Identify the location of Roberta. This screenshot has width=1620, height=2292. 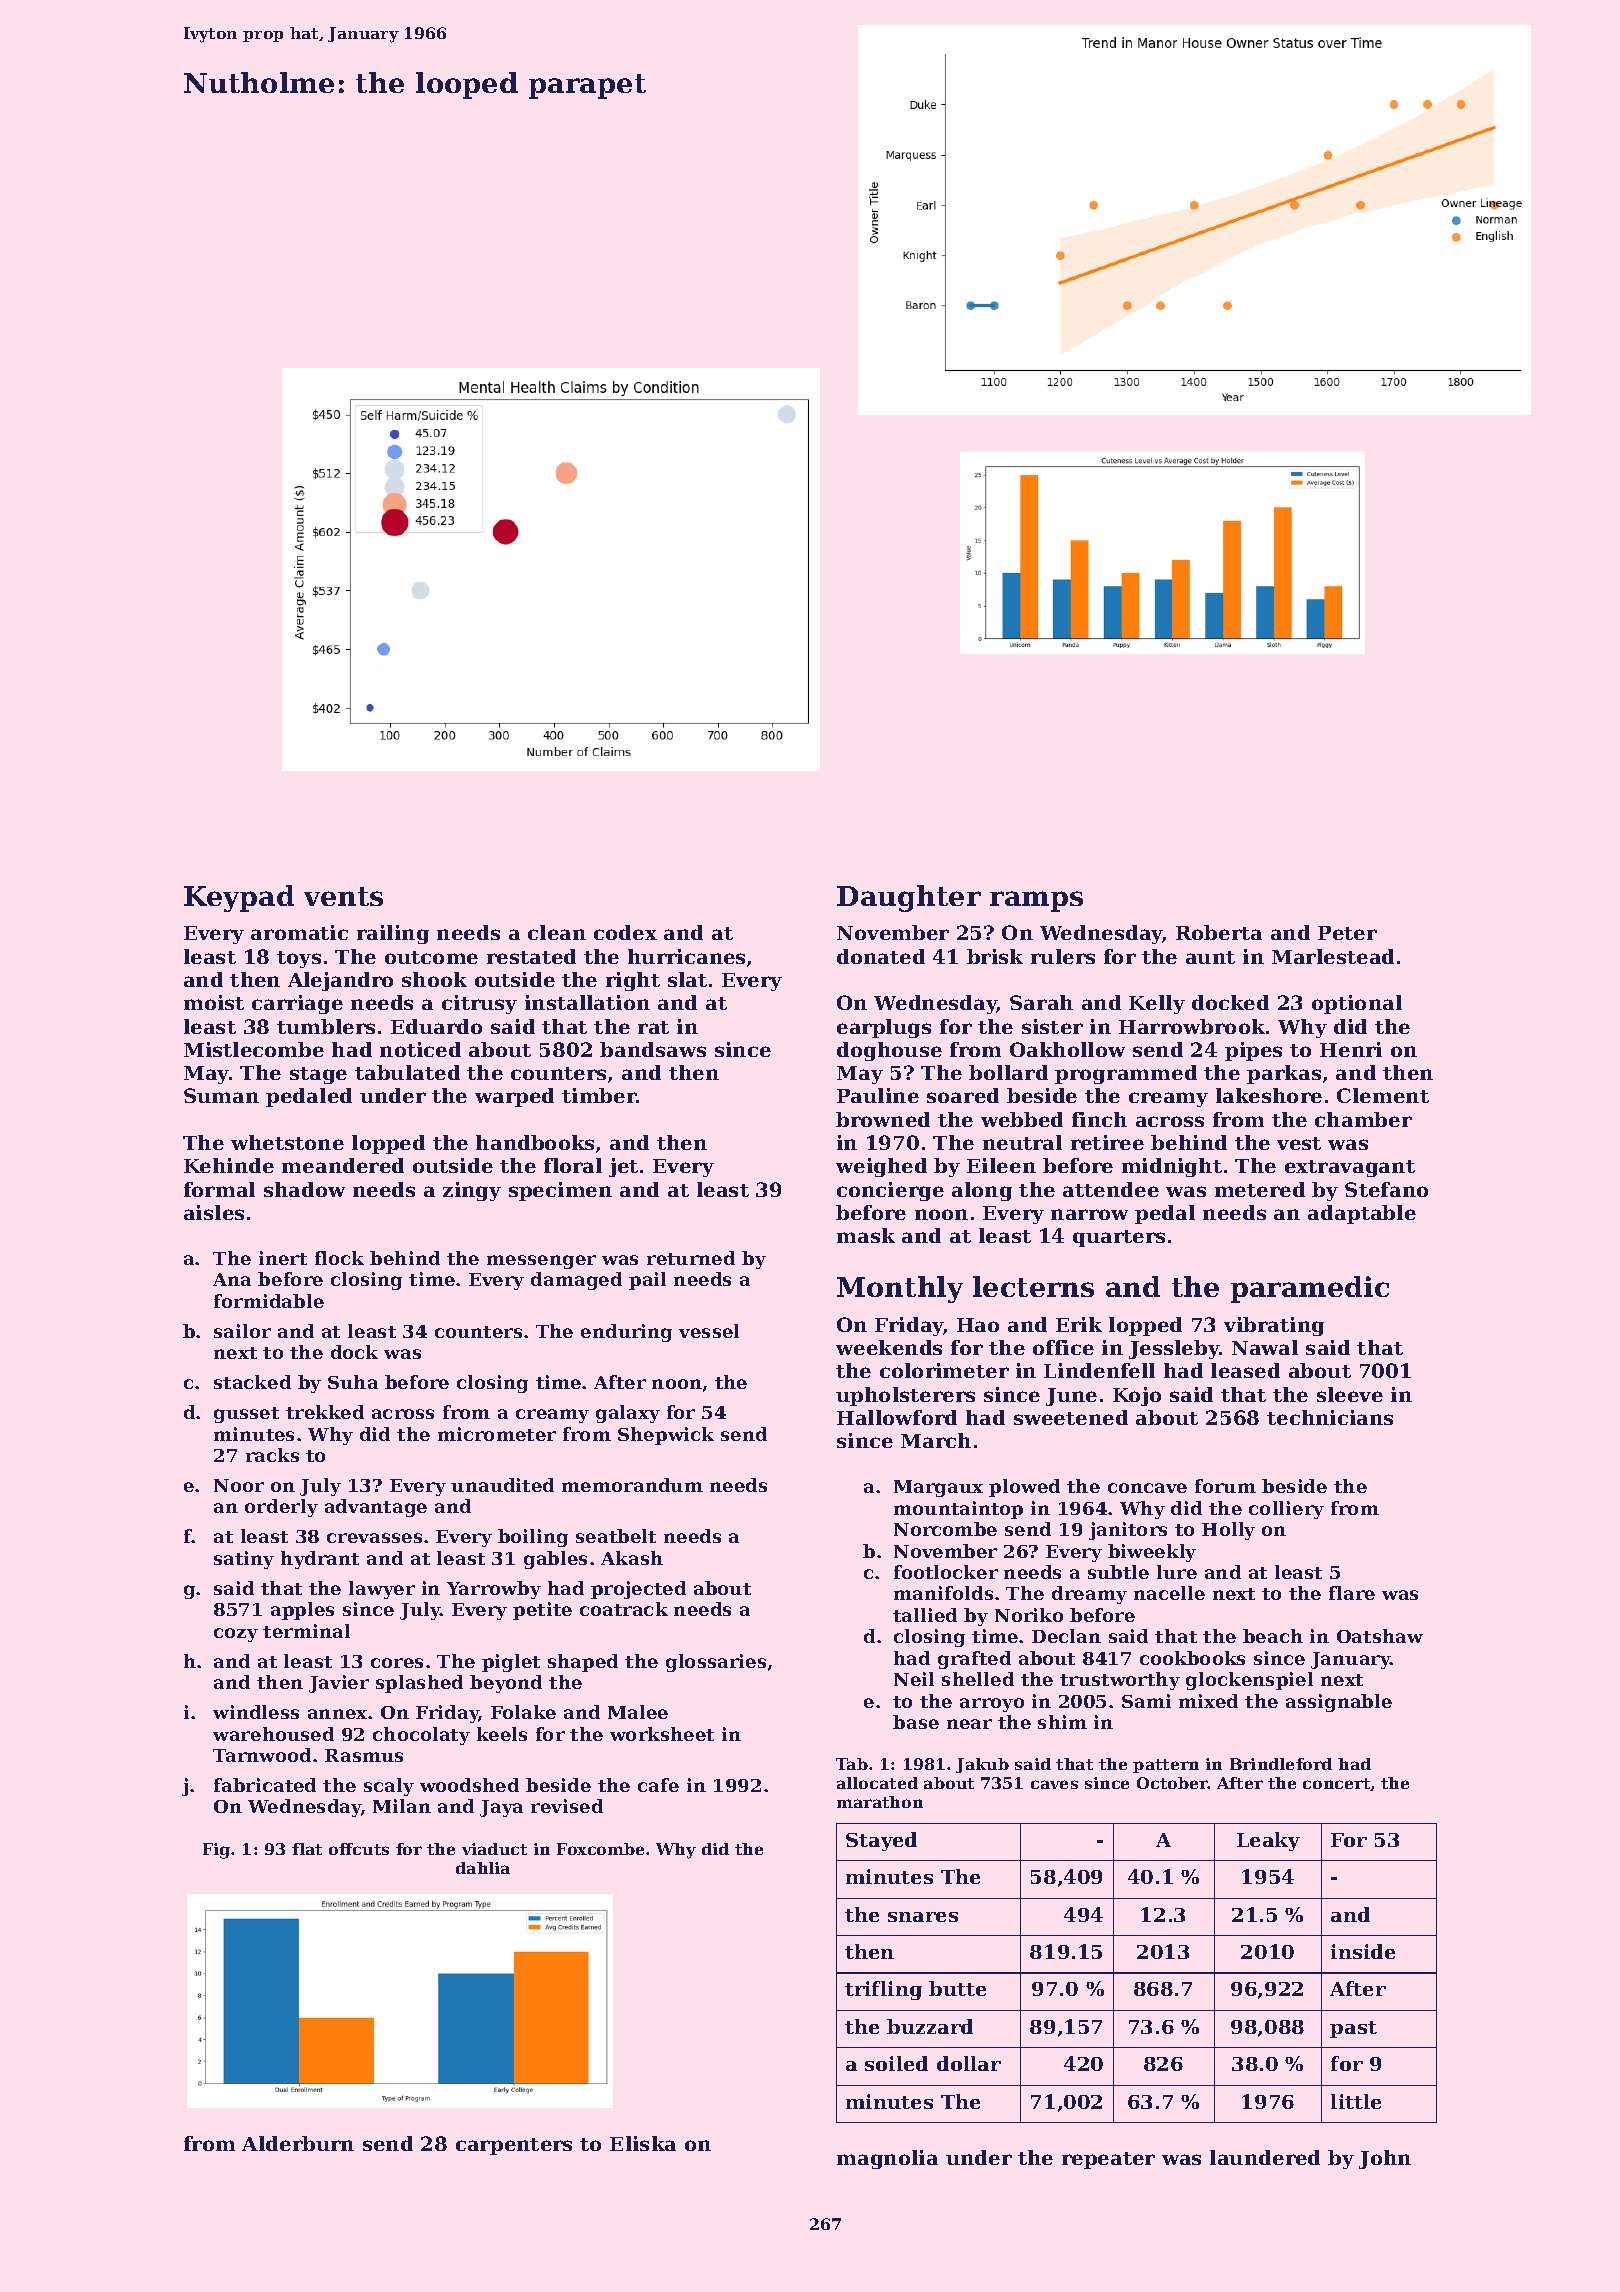
(1219, 932).
